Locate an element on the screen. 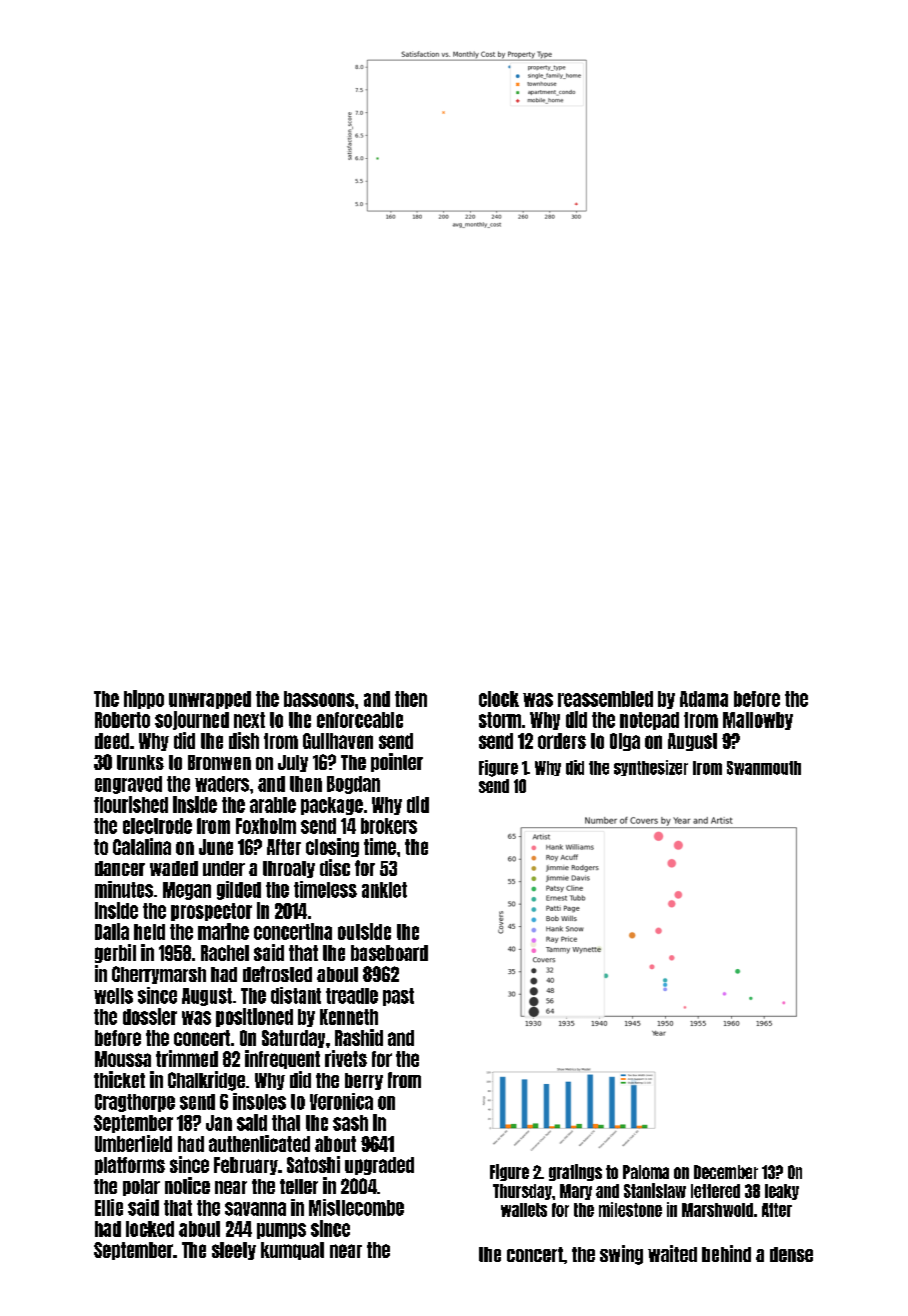 The image size is (908, 1316). brokers is located at coordinates (389, 826).
